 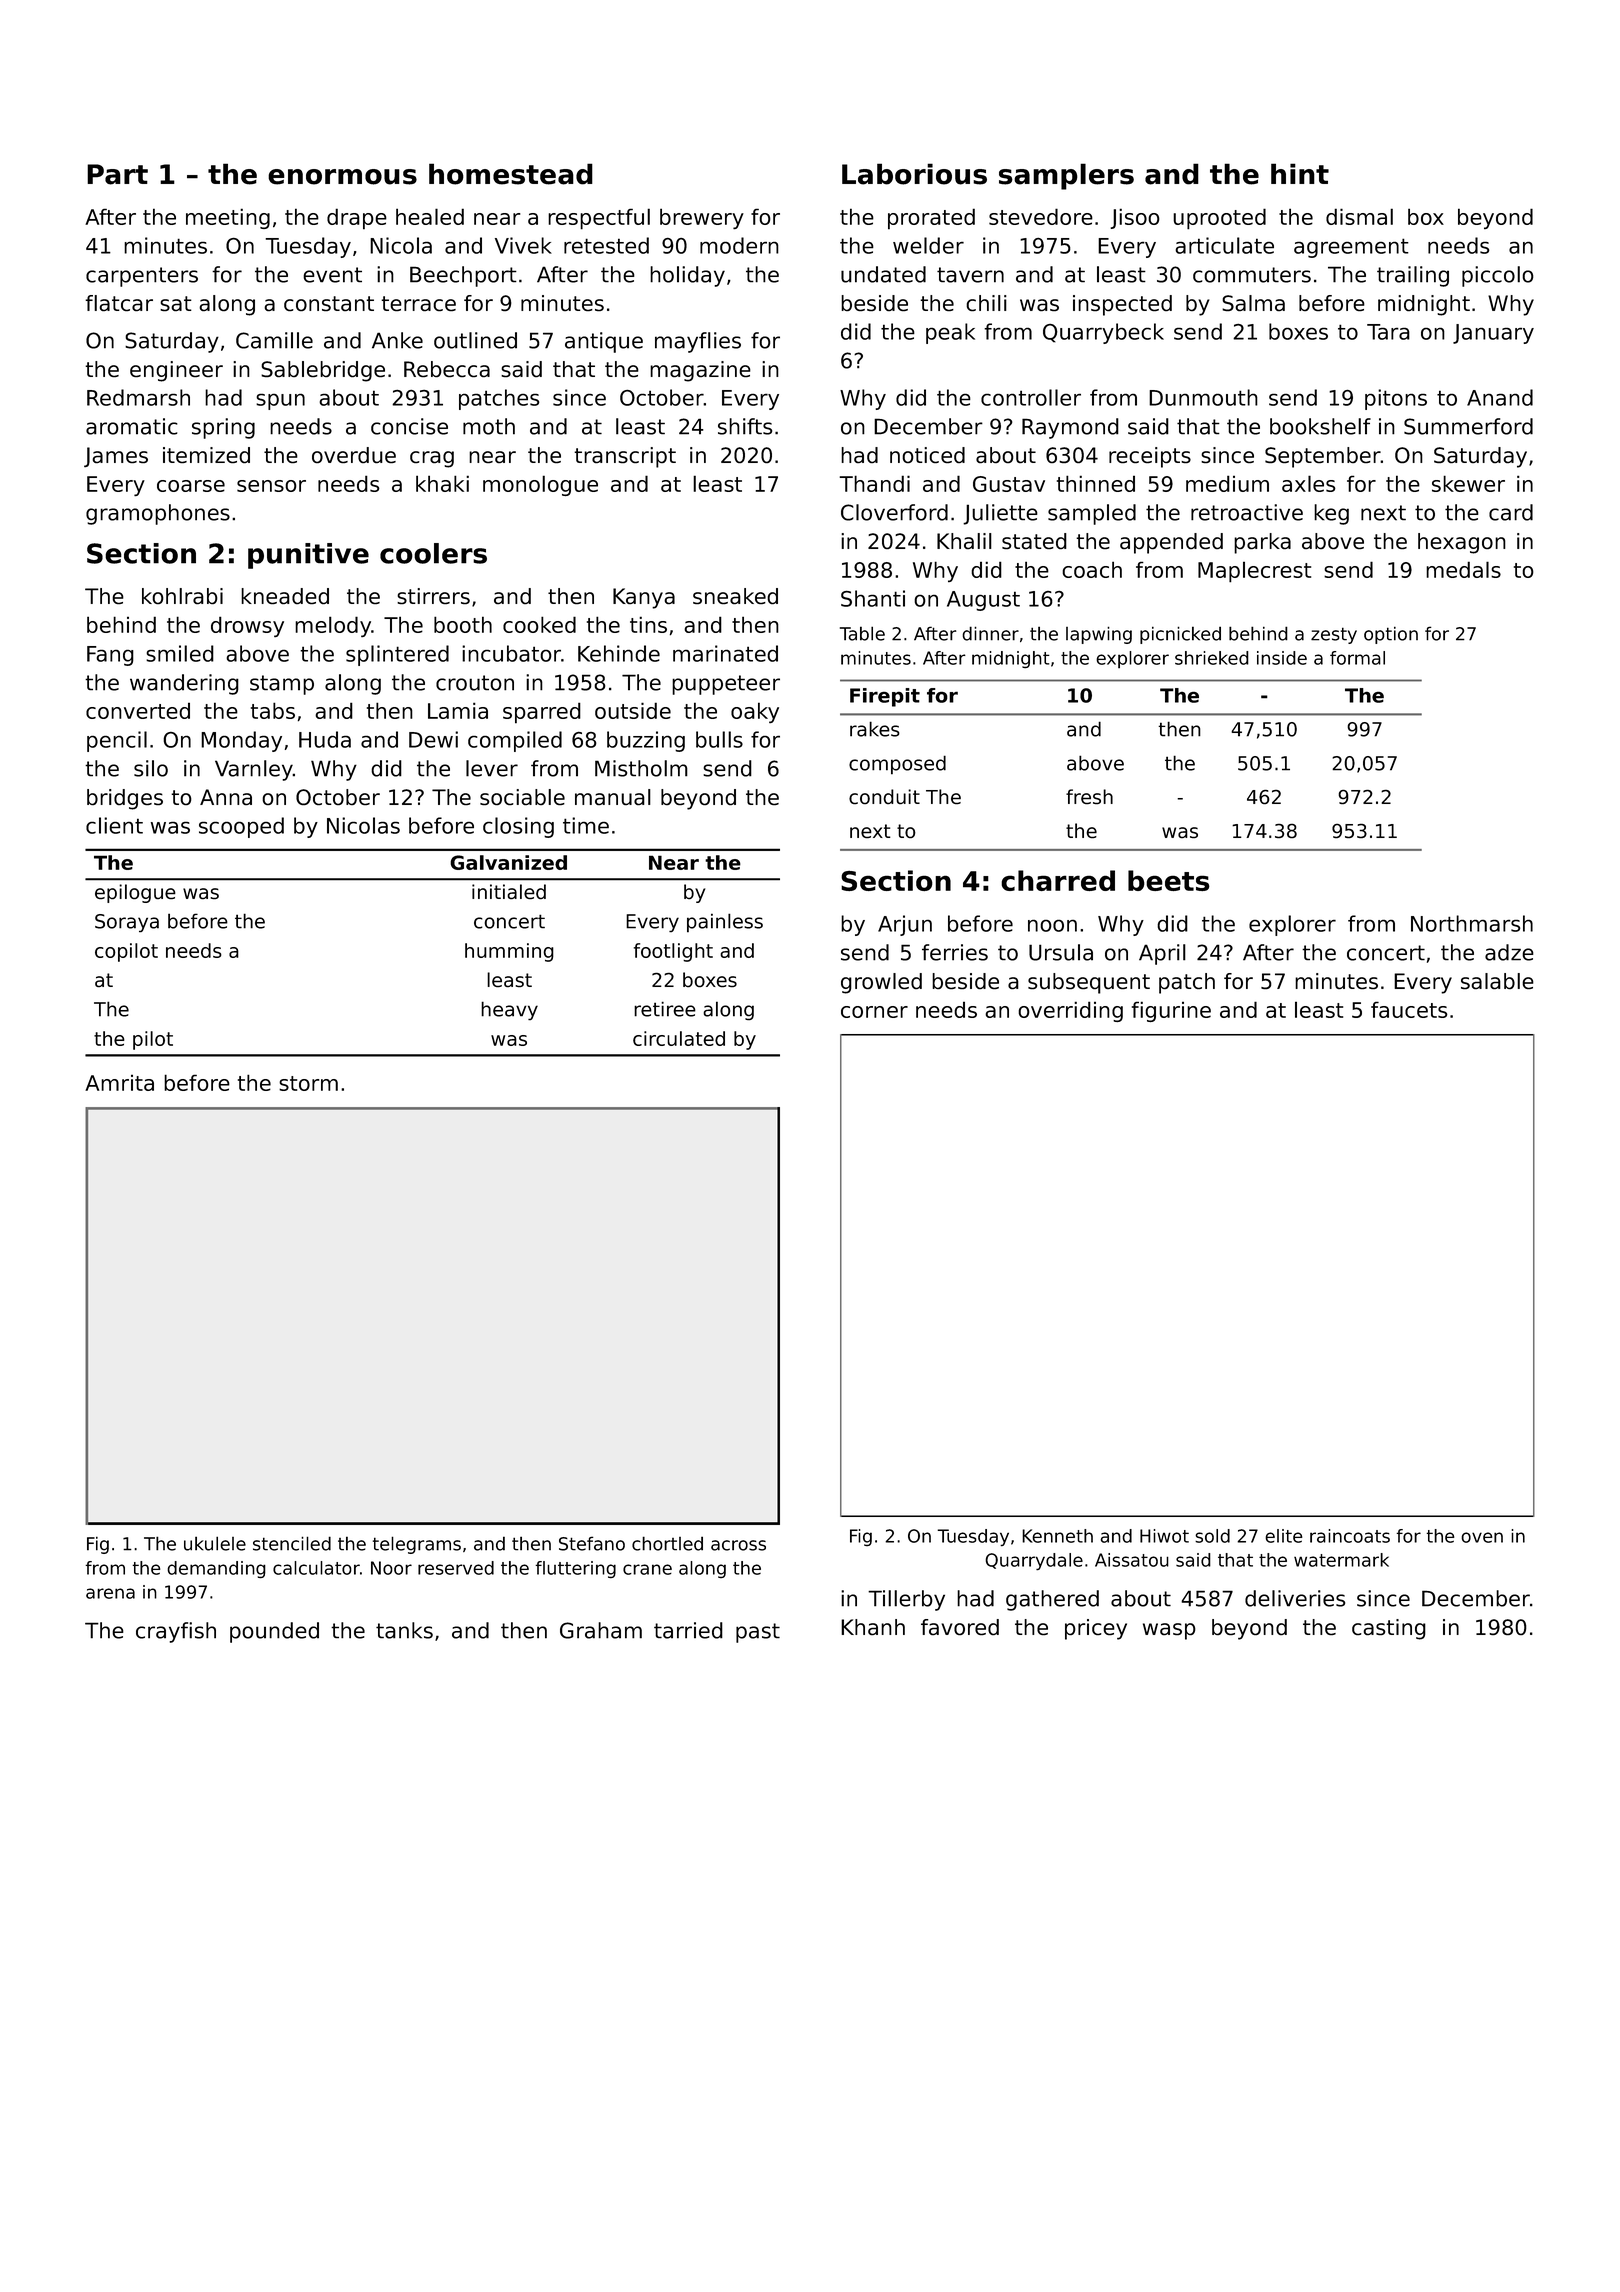 I want to click on drowsy, so click(x=247, y=626).
